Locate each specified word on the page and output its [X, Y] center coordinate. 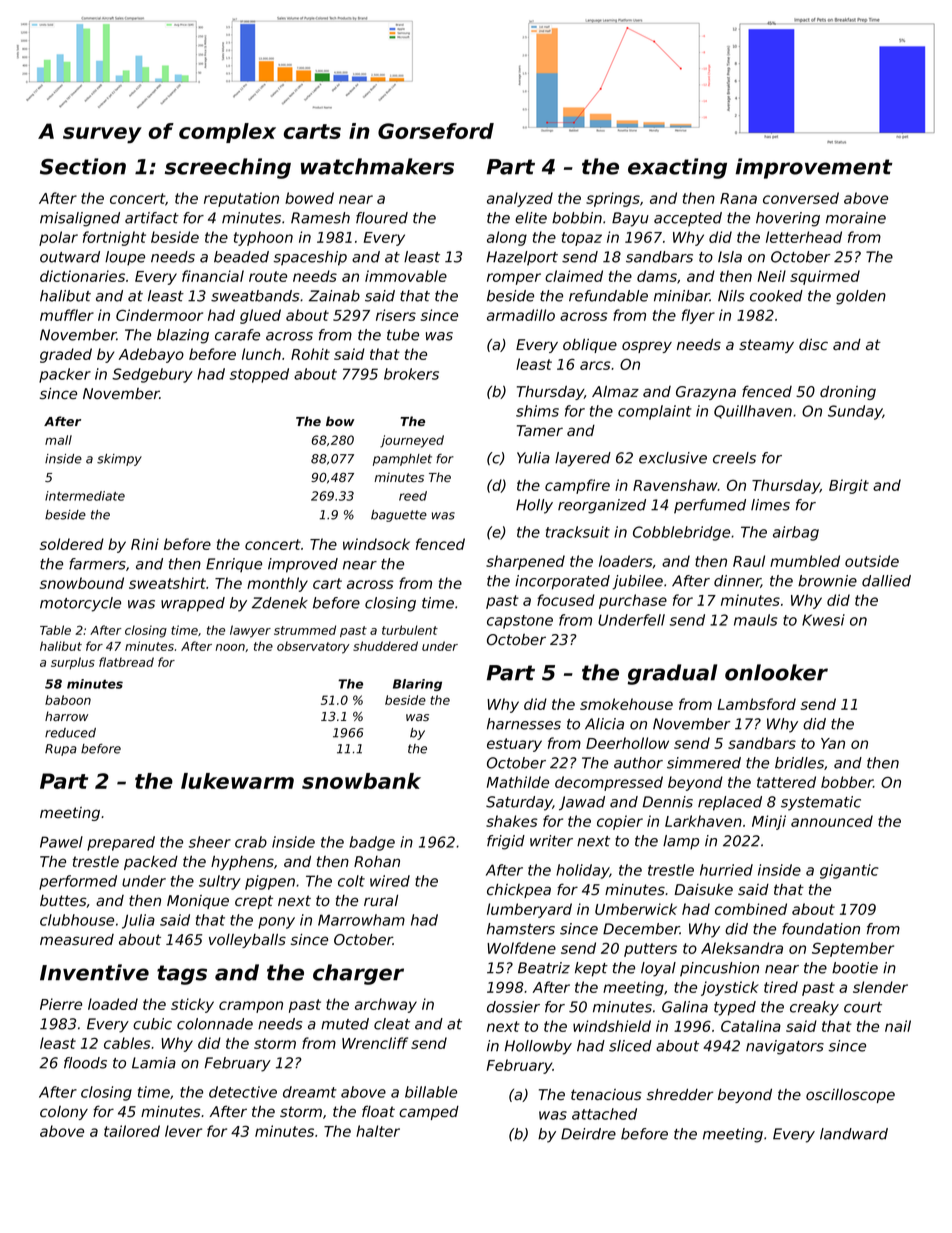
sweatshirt [167, 583]
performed [78, 882]
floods [85, 1063]
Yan [833, 743]
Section [83, 166]
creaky [814, 1008]
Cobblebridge [681, 533]
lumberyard [529, 910]
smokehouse [626, 704]
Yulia [533, 458]
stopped [259, 375]
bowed [309, 198]
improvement [813, 168]
